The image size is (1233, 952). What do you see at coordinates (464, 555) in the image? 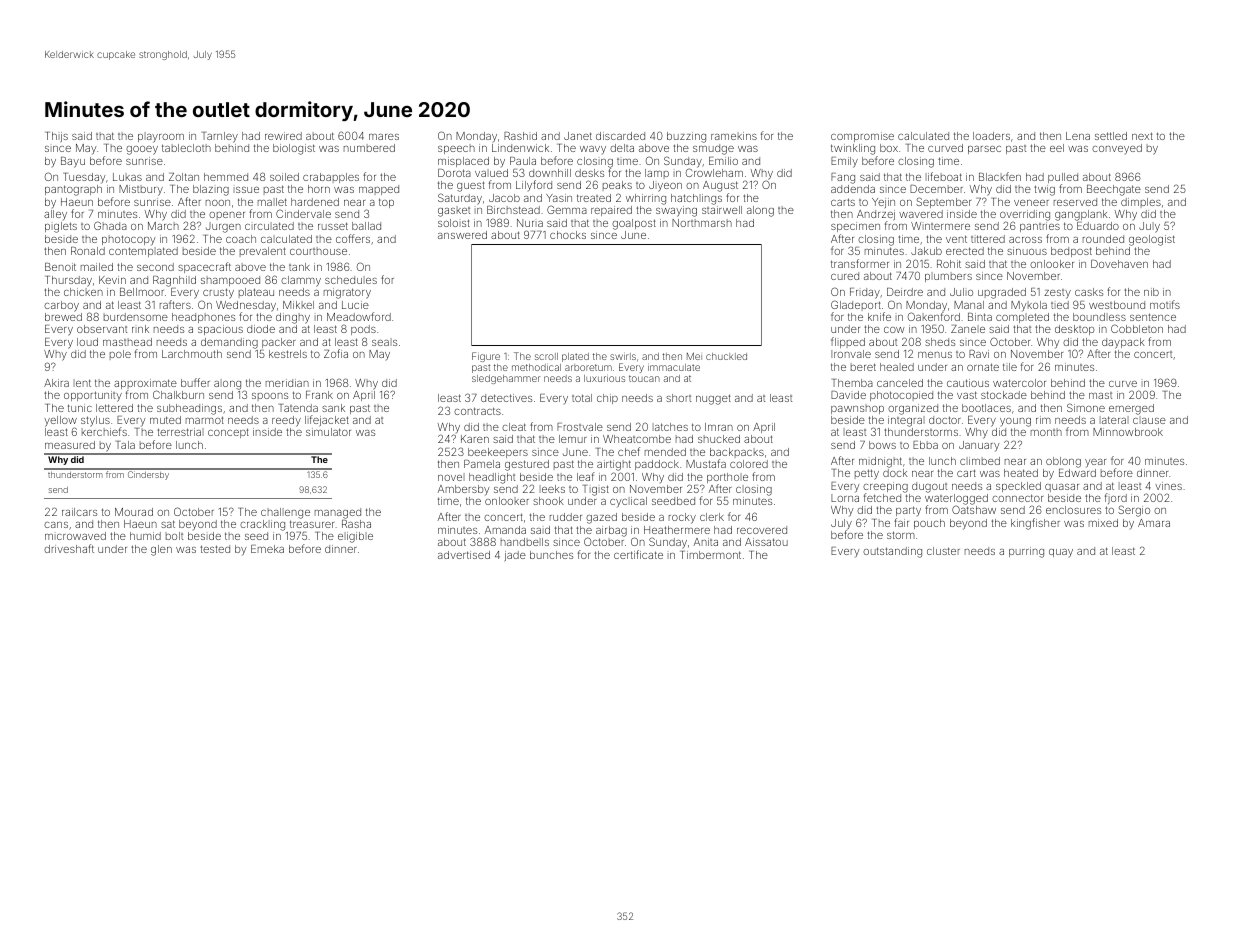
I see `advertised` at bounding box center [464, 555].
